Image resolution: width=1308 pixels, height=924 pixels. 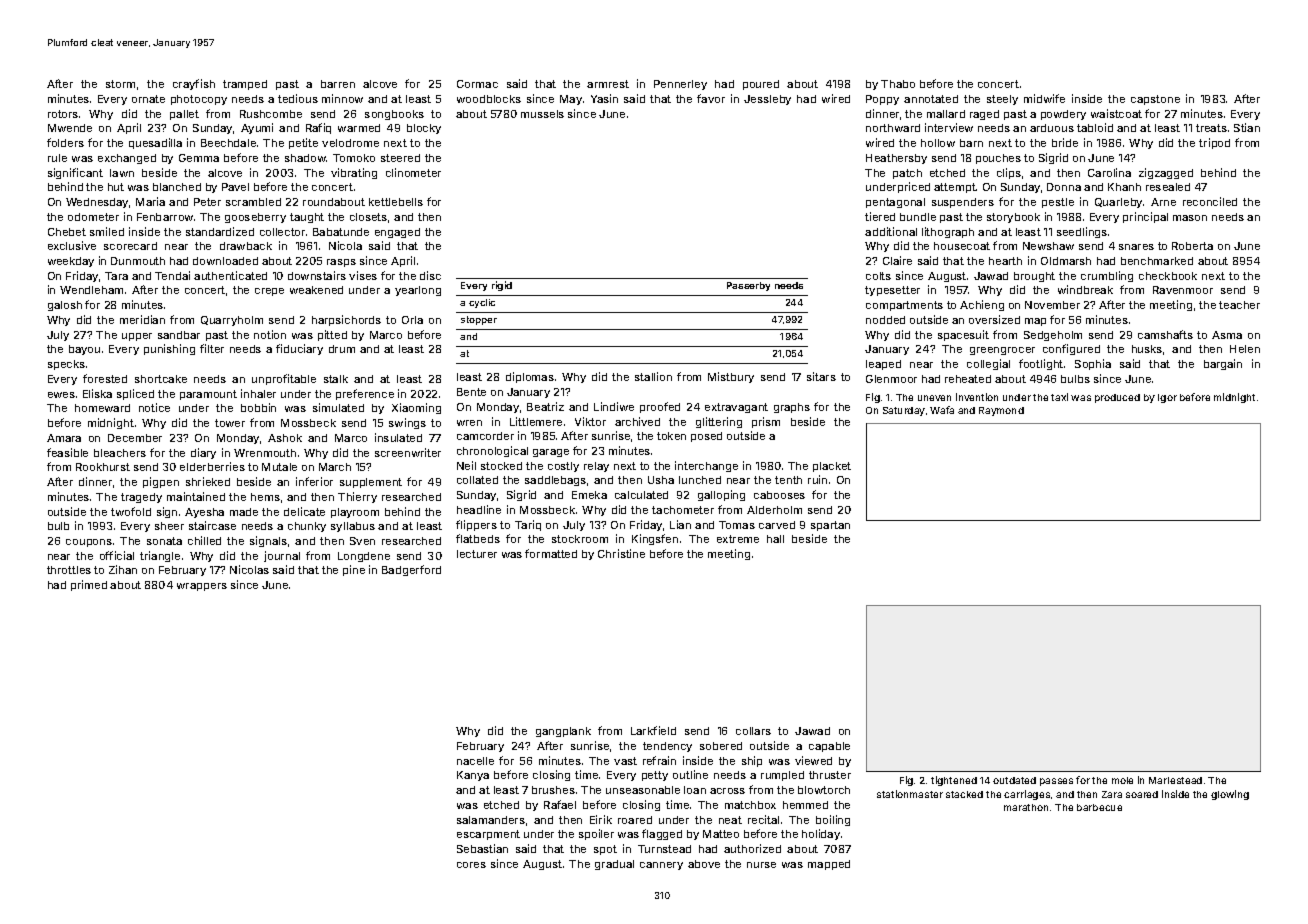 What do you see at coordinates (830, 526) in the screenshot?
I see `spartan` at bounding box center [830, 526].
